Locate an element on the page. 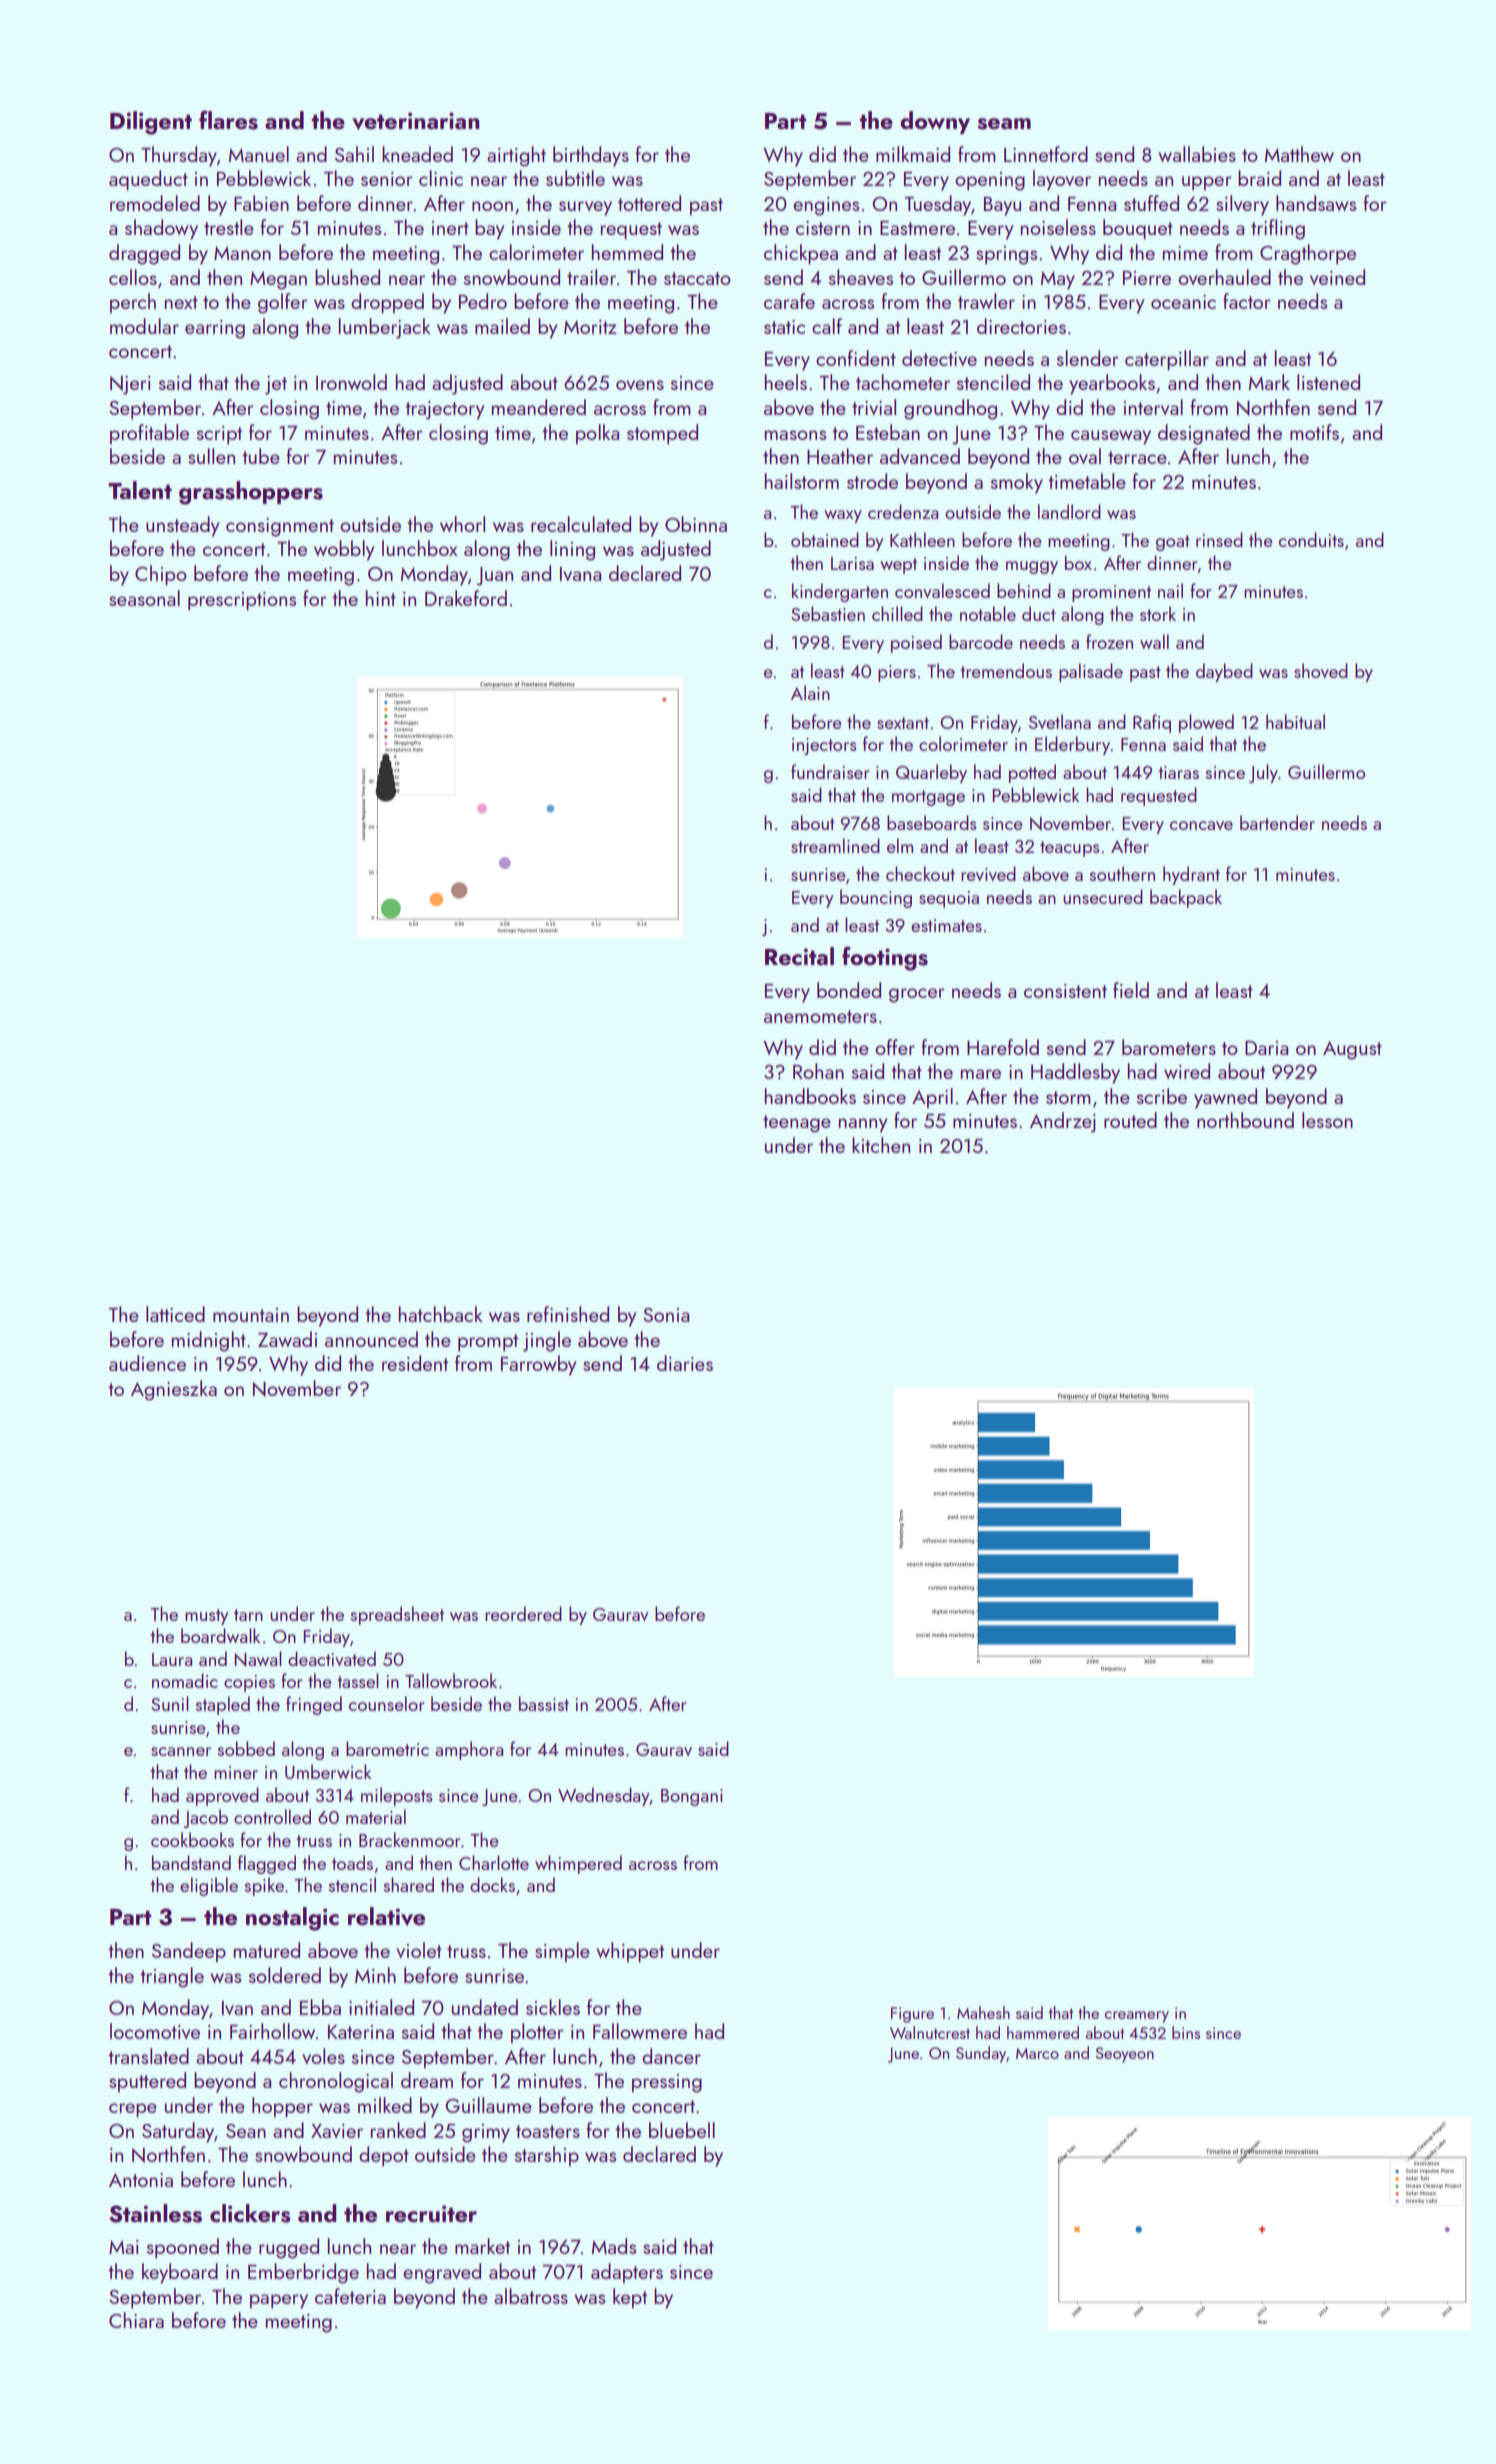  tottered is located at coordinates (649, 203).
